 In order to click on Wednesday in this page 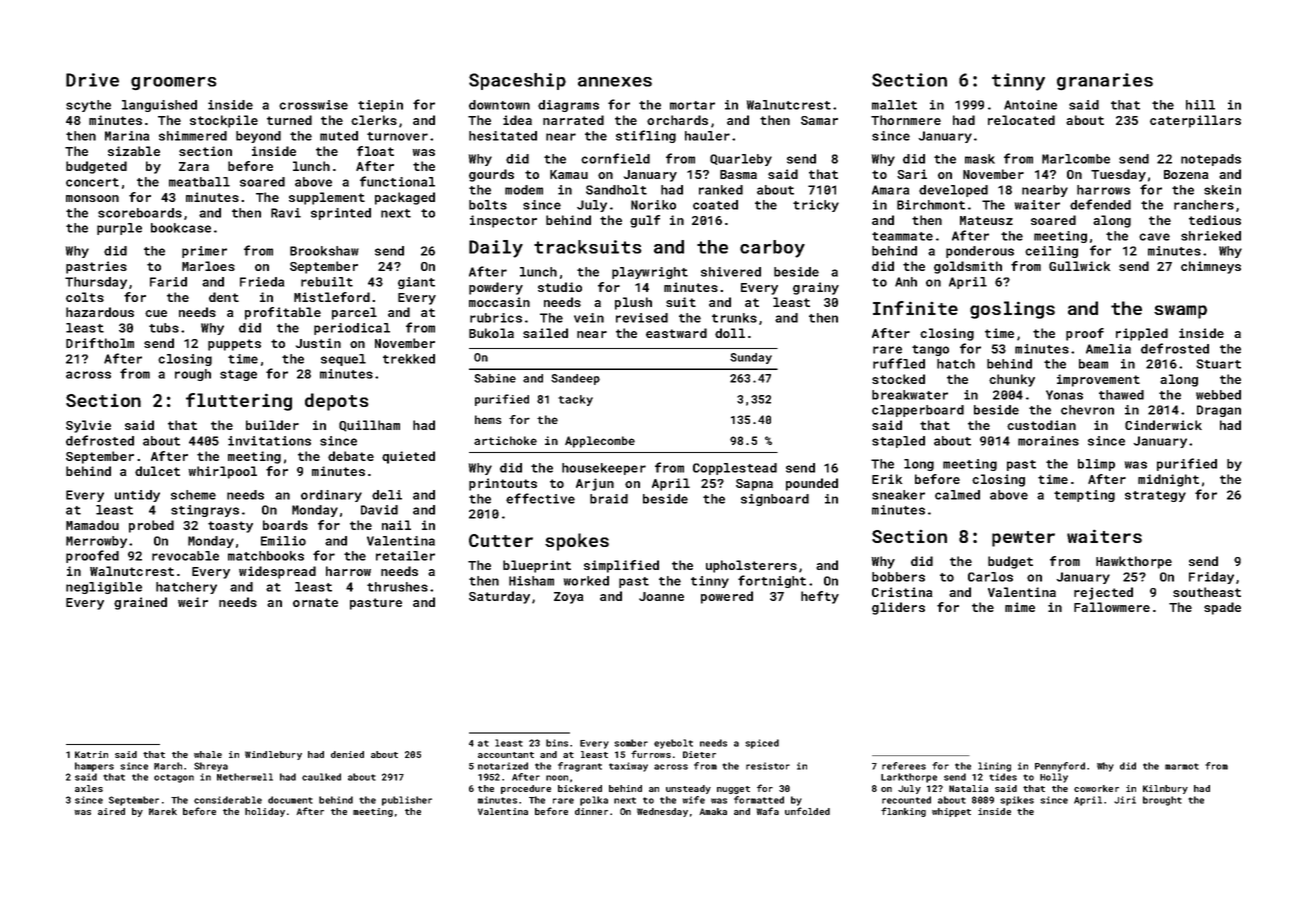, I will do `click(662, 812)`.
